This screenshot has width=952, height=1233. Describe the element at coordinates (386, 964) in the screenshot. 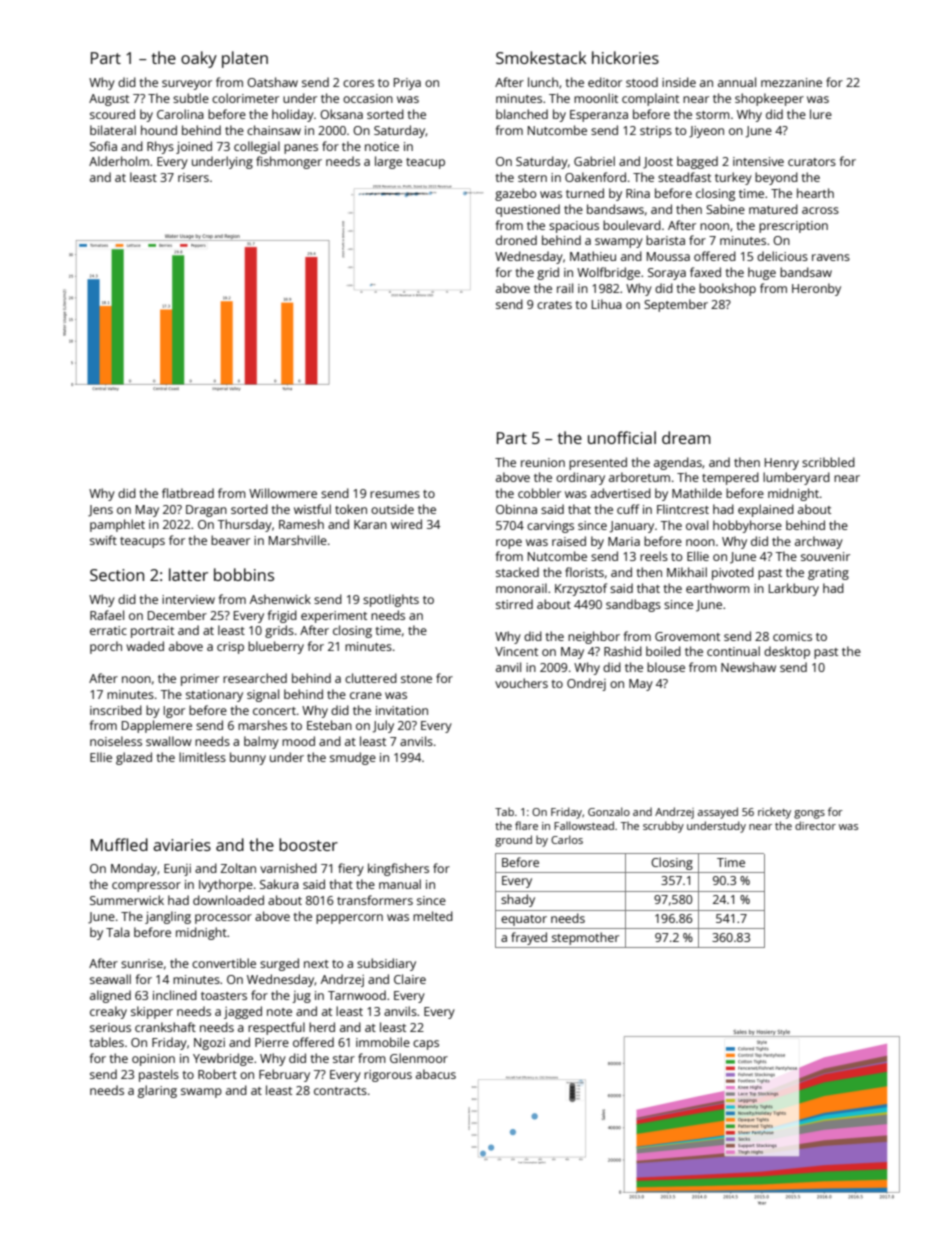

I see `subsidiary` at that location.
